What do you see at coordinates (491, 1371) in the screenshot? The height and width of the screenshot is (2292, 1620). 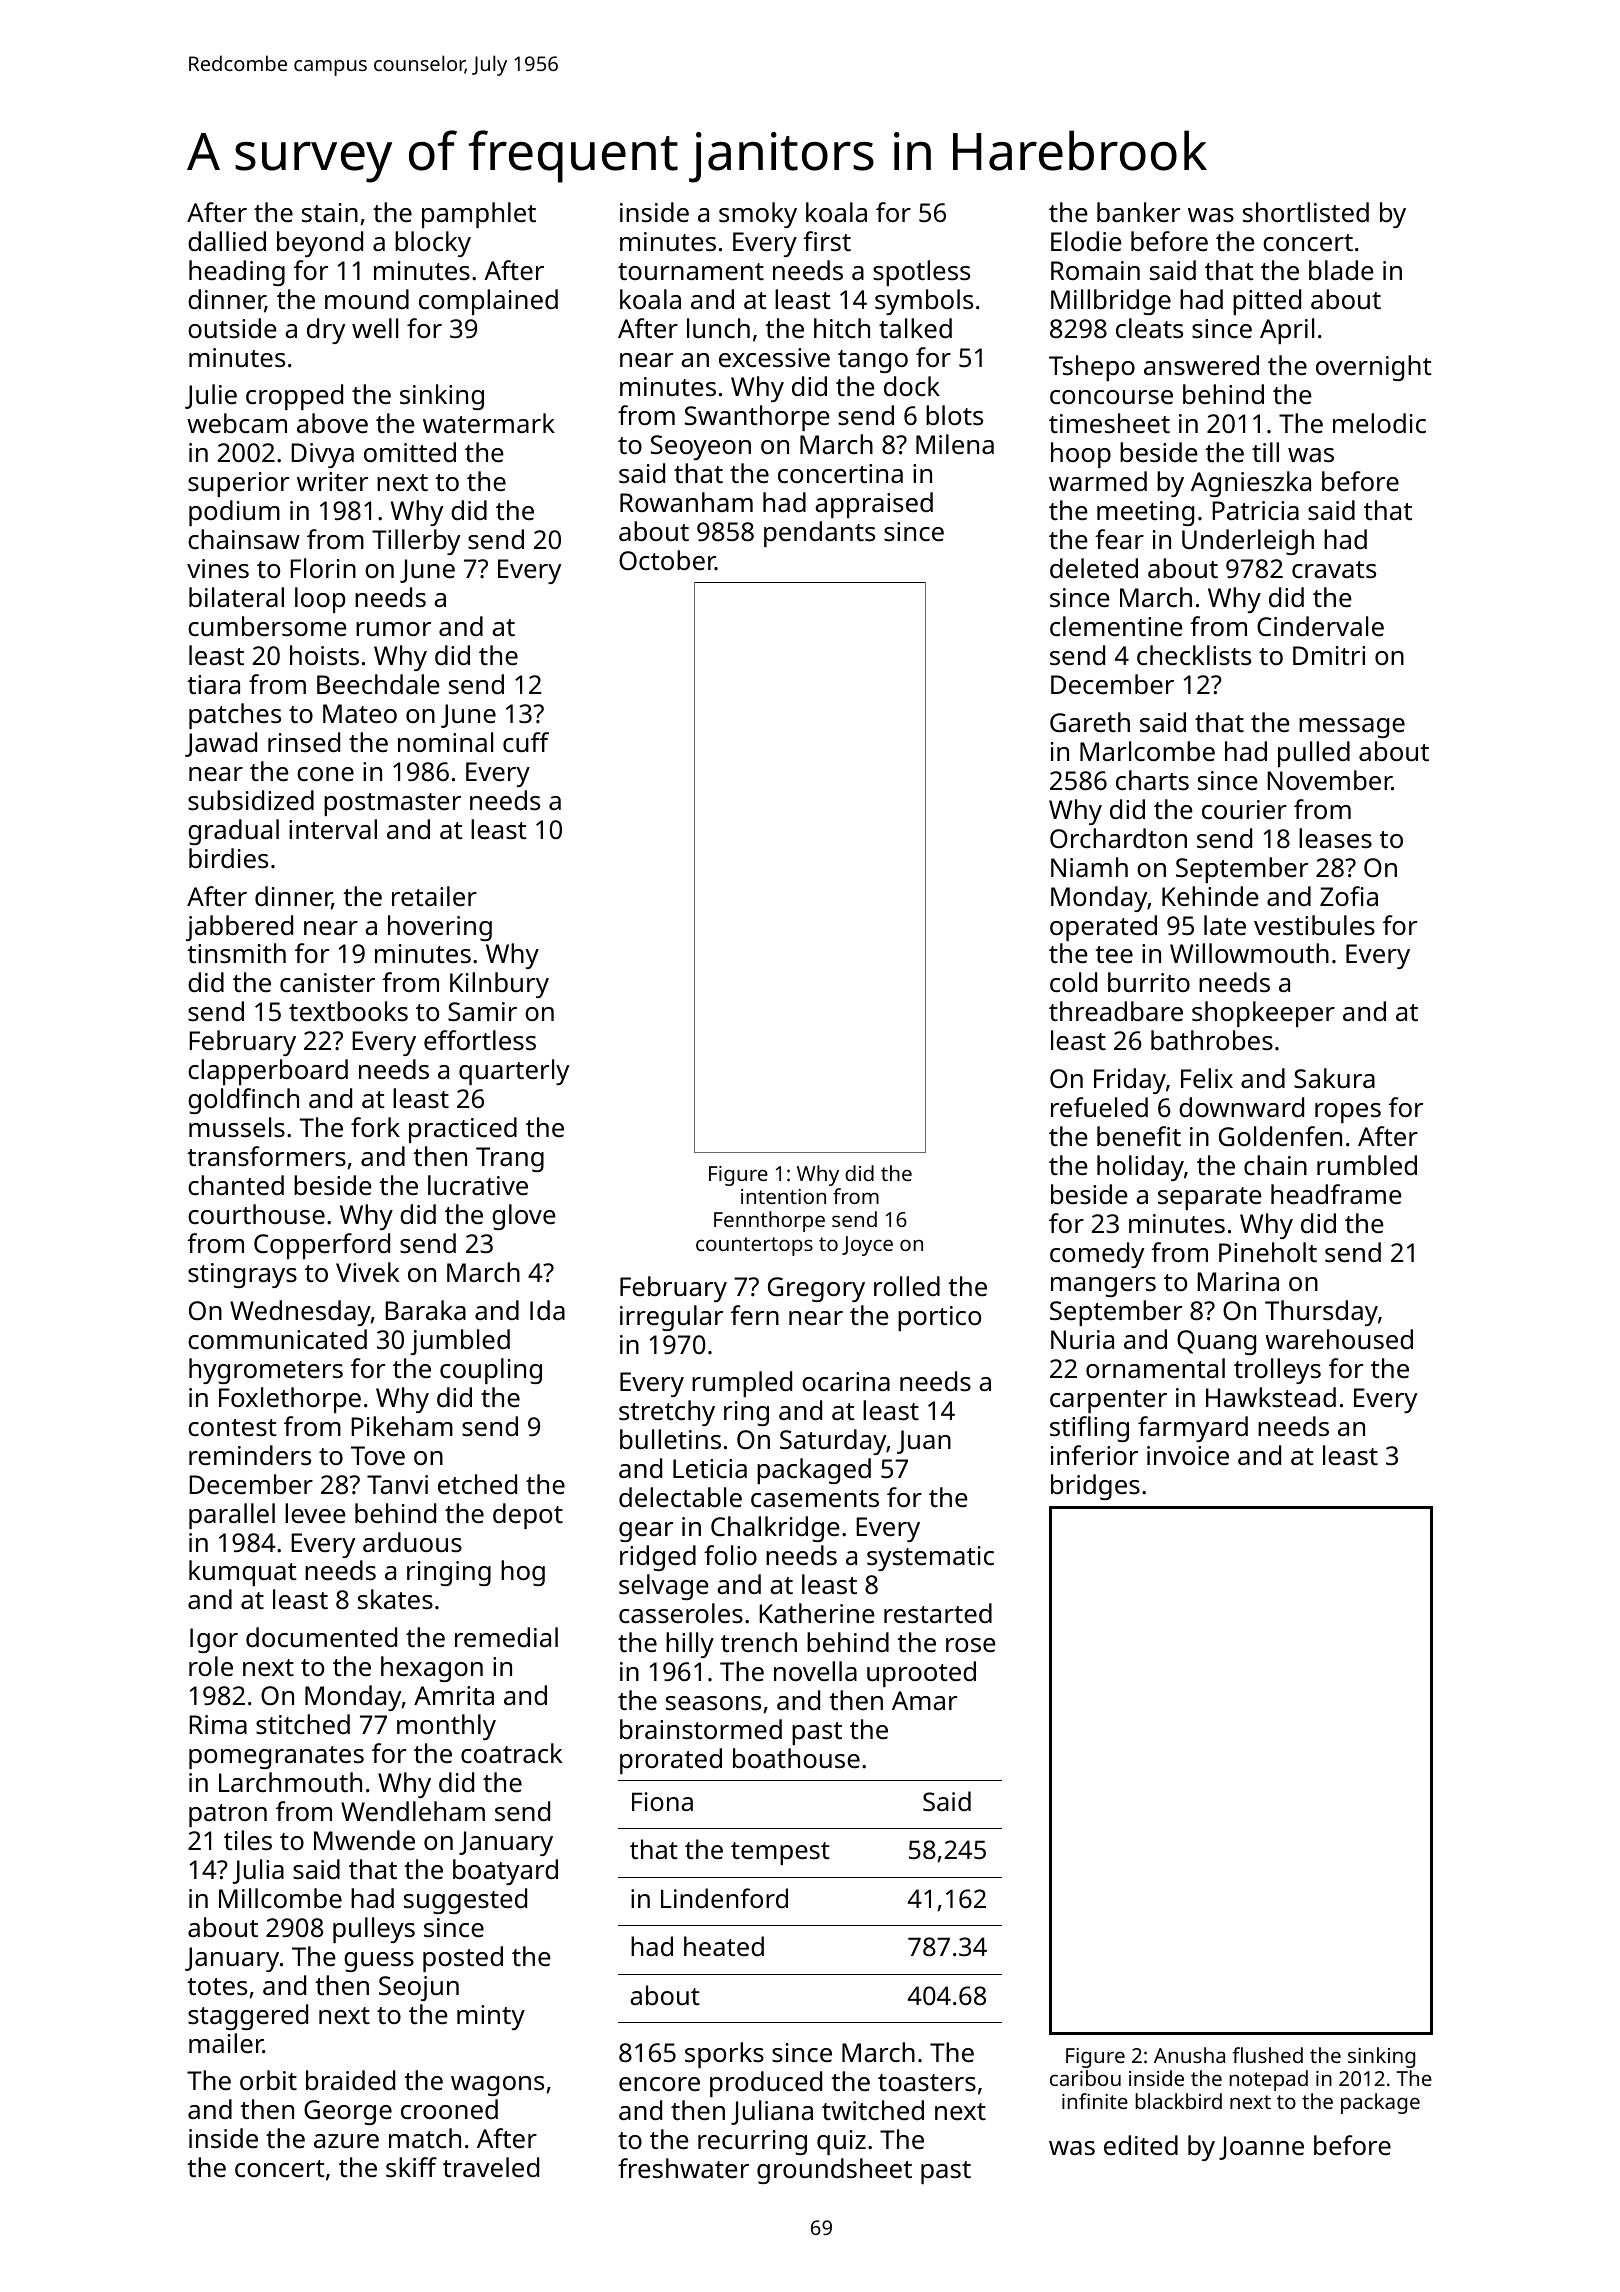 I see `coupling` at bounding box center [491, 1371].
